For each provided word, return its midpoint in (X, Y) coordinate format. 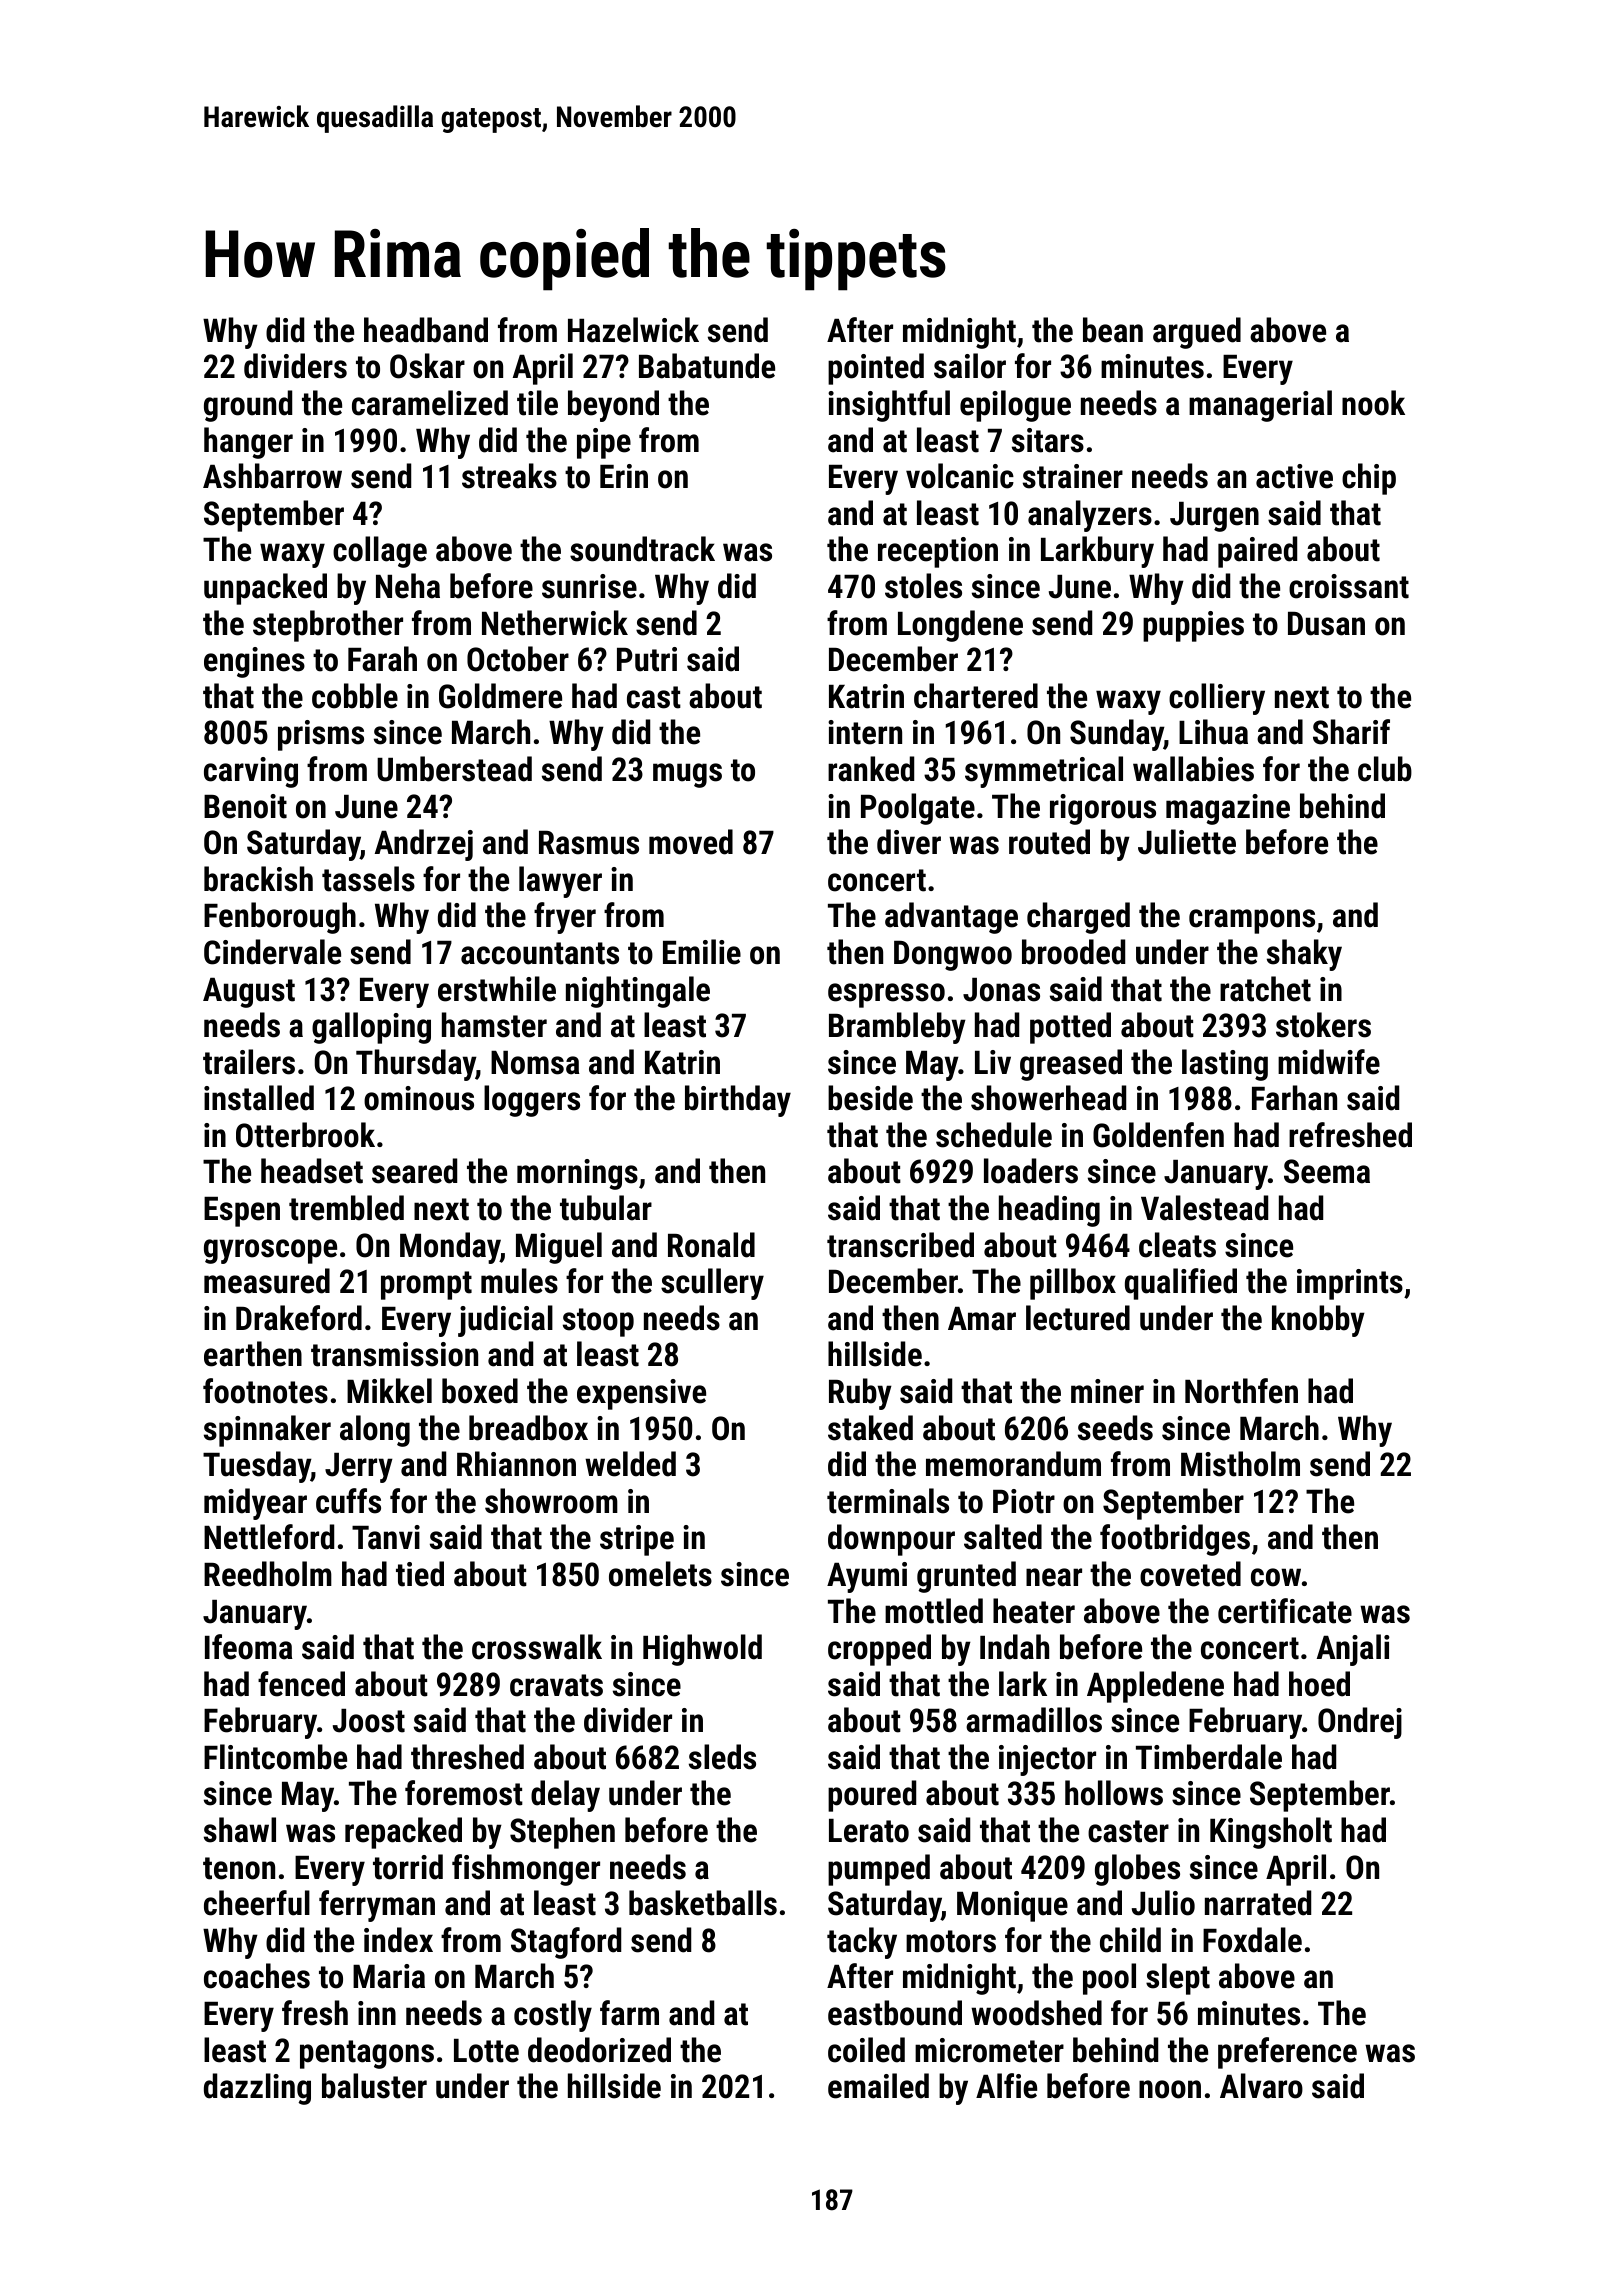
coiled (866, 2050)
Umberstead (454, 769)
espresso (886, 995)
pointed (876, 369)
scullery (712, 1284)
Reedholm (268, 1574)
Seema (1327, 1171)
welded (630, 1464)
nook (1373, 403)
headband (426, 330)
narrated (1258, 1903)
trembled (346, 1208)
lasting (1225, 1065)
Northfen (1241, 1391)
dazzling (257, 2089)
